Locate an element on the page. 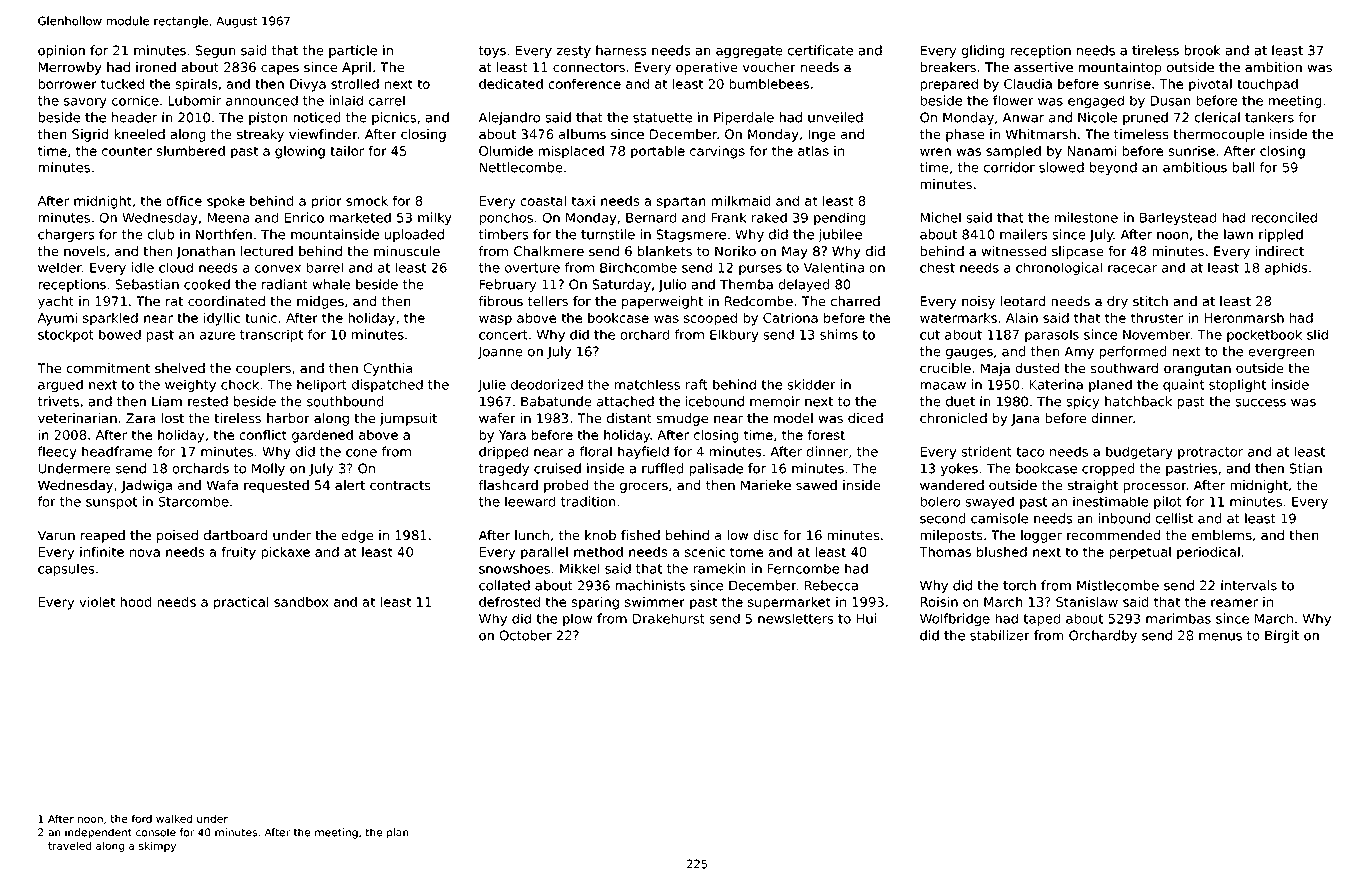  walked is located at coordinates (174, 819).
